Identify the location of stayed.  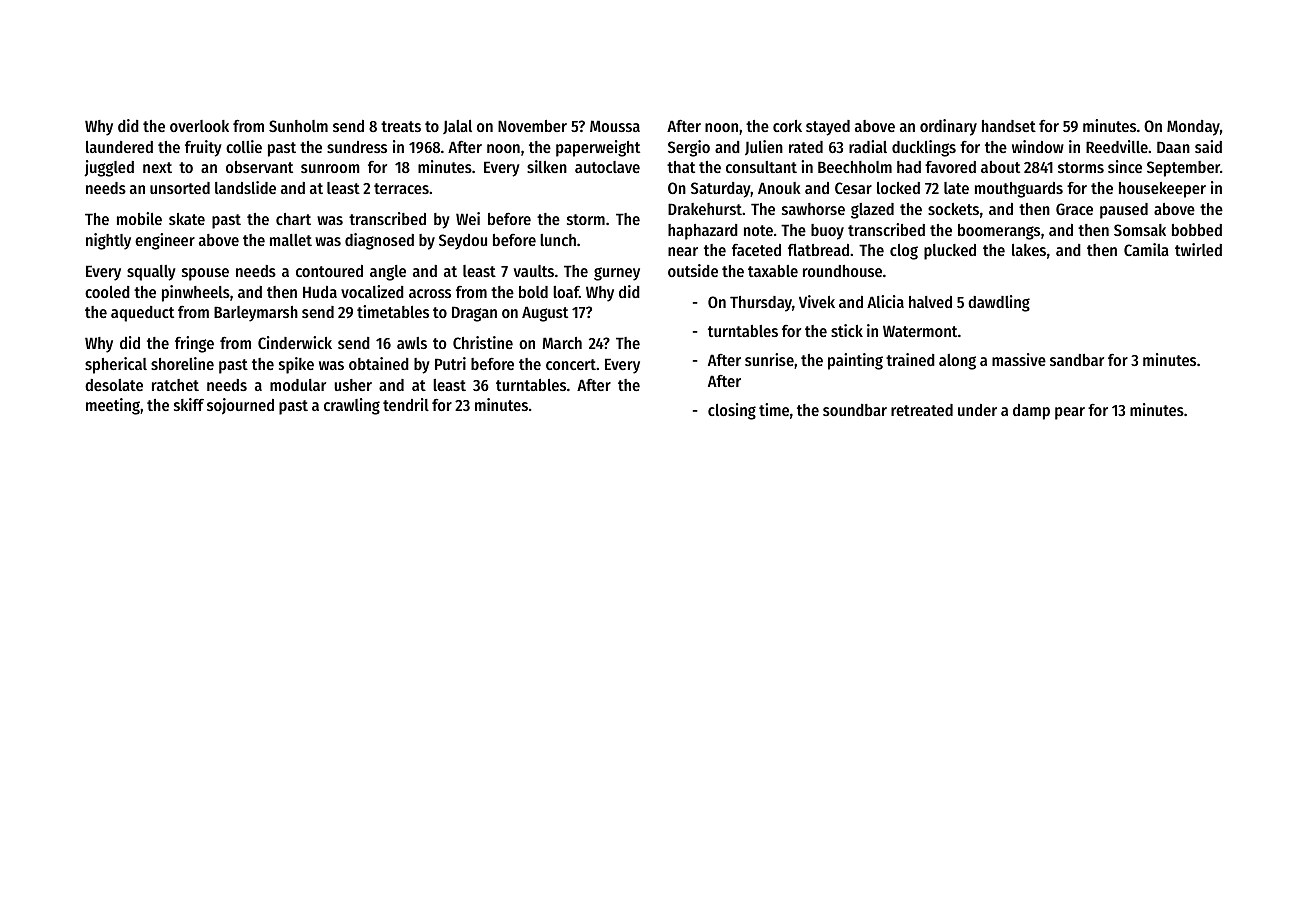
(828, 128).
